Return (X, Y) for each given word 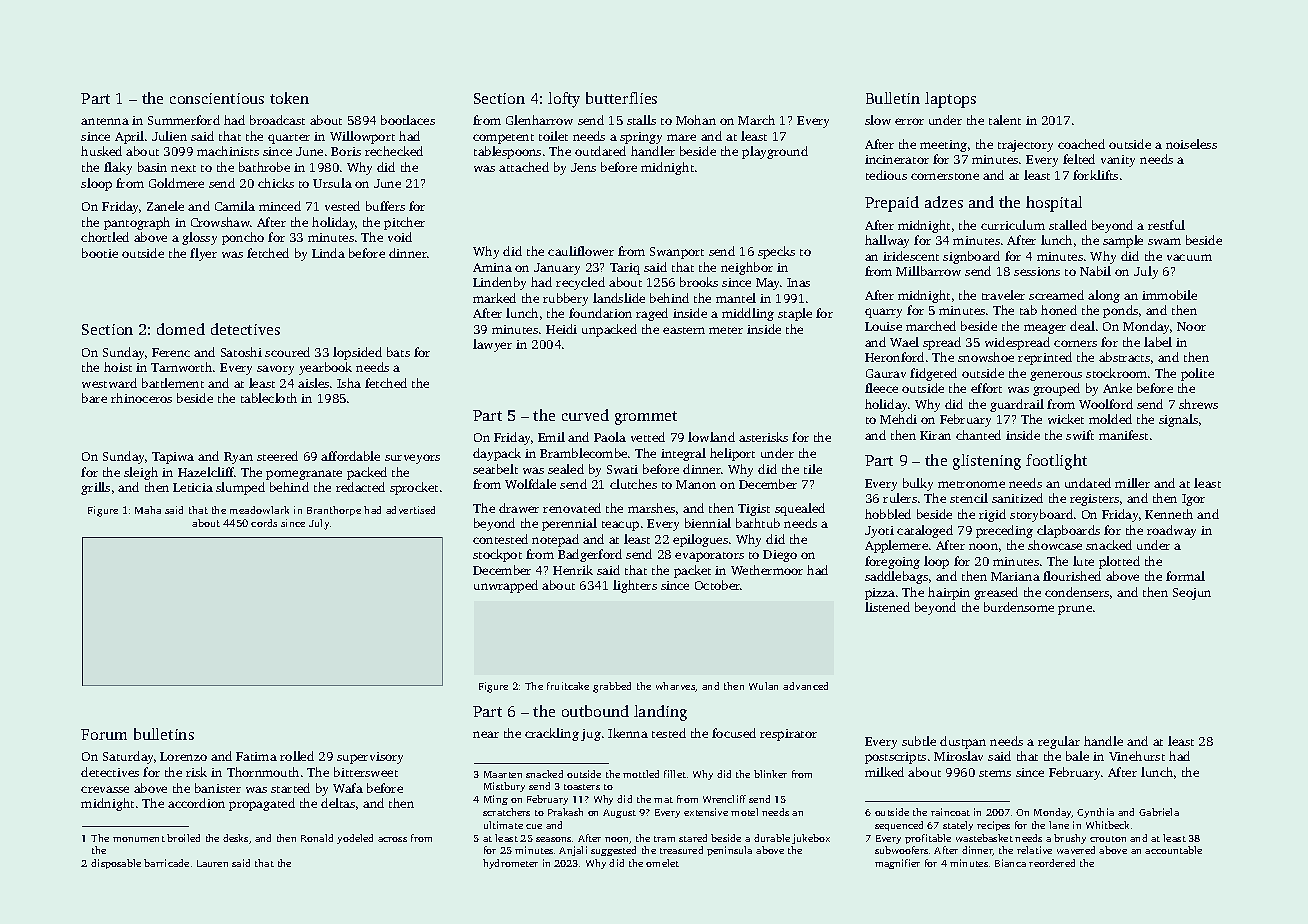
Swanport (677, 253)
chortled (105, 237)
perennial (569, 524)
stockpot (497, 555)
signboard (971, 257)
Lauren (212, 863)
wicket (1066, 419)
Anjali (573, 851)
